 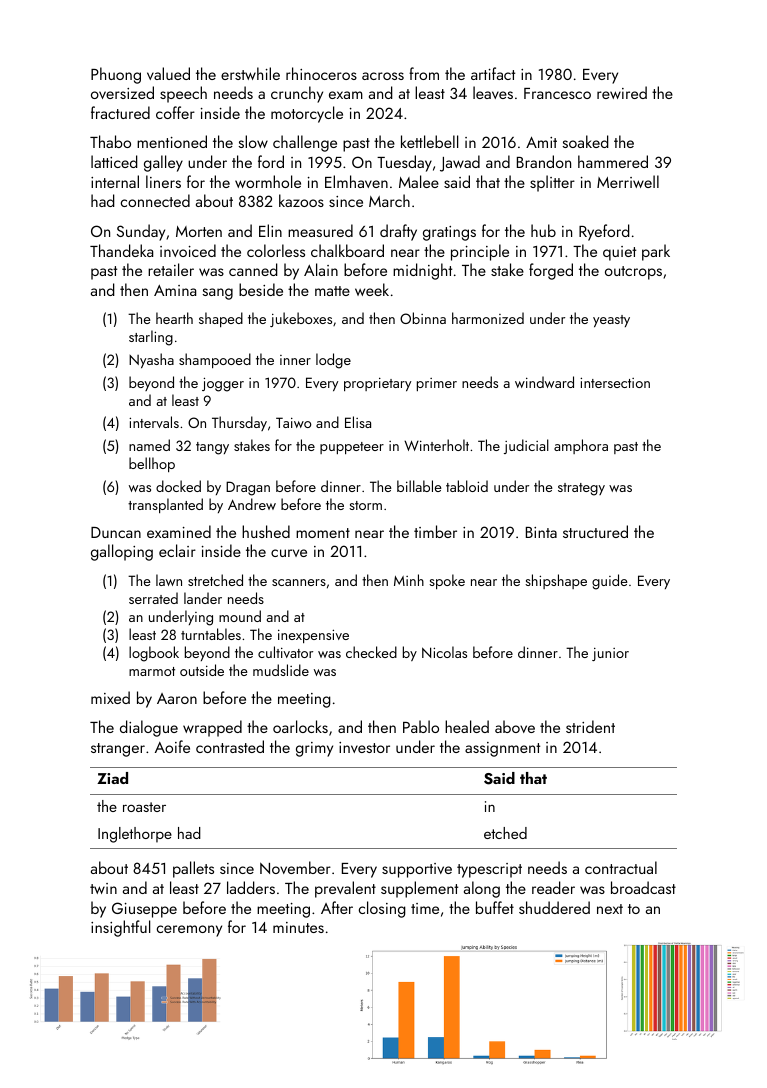 I want to click on splitter, so click(x=552, y=183).
